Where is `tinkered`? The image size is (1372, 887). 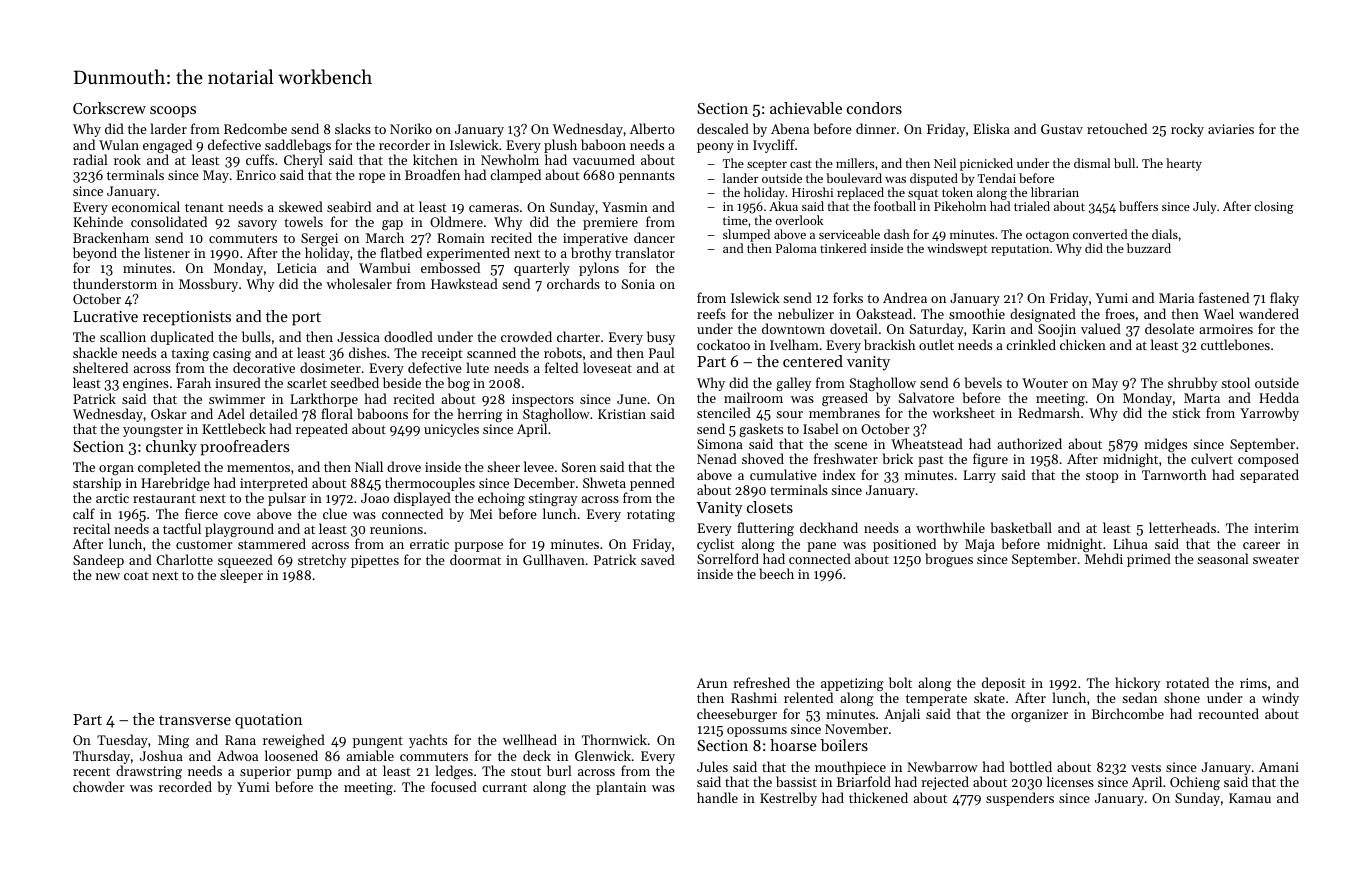
tinkered is located at coordinates (843, 248).
